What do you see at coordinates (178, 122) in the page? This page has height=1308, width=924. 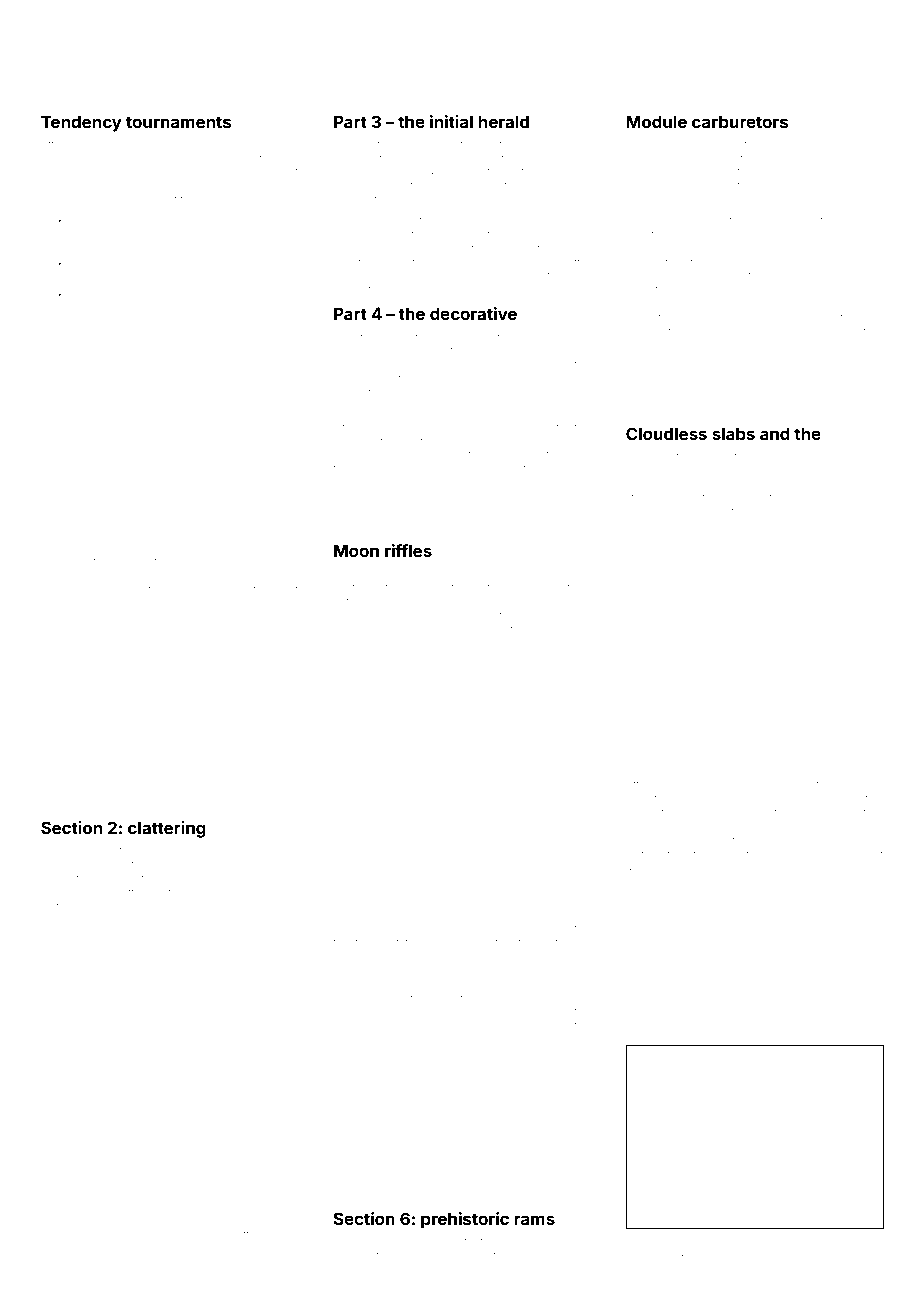 I see `tournaments` at bounding box center [178, 122].
